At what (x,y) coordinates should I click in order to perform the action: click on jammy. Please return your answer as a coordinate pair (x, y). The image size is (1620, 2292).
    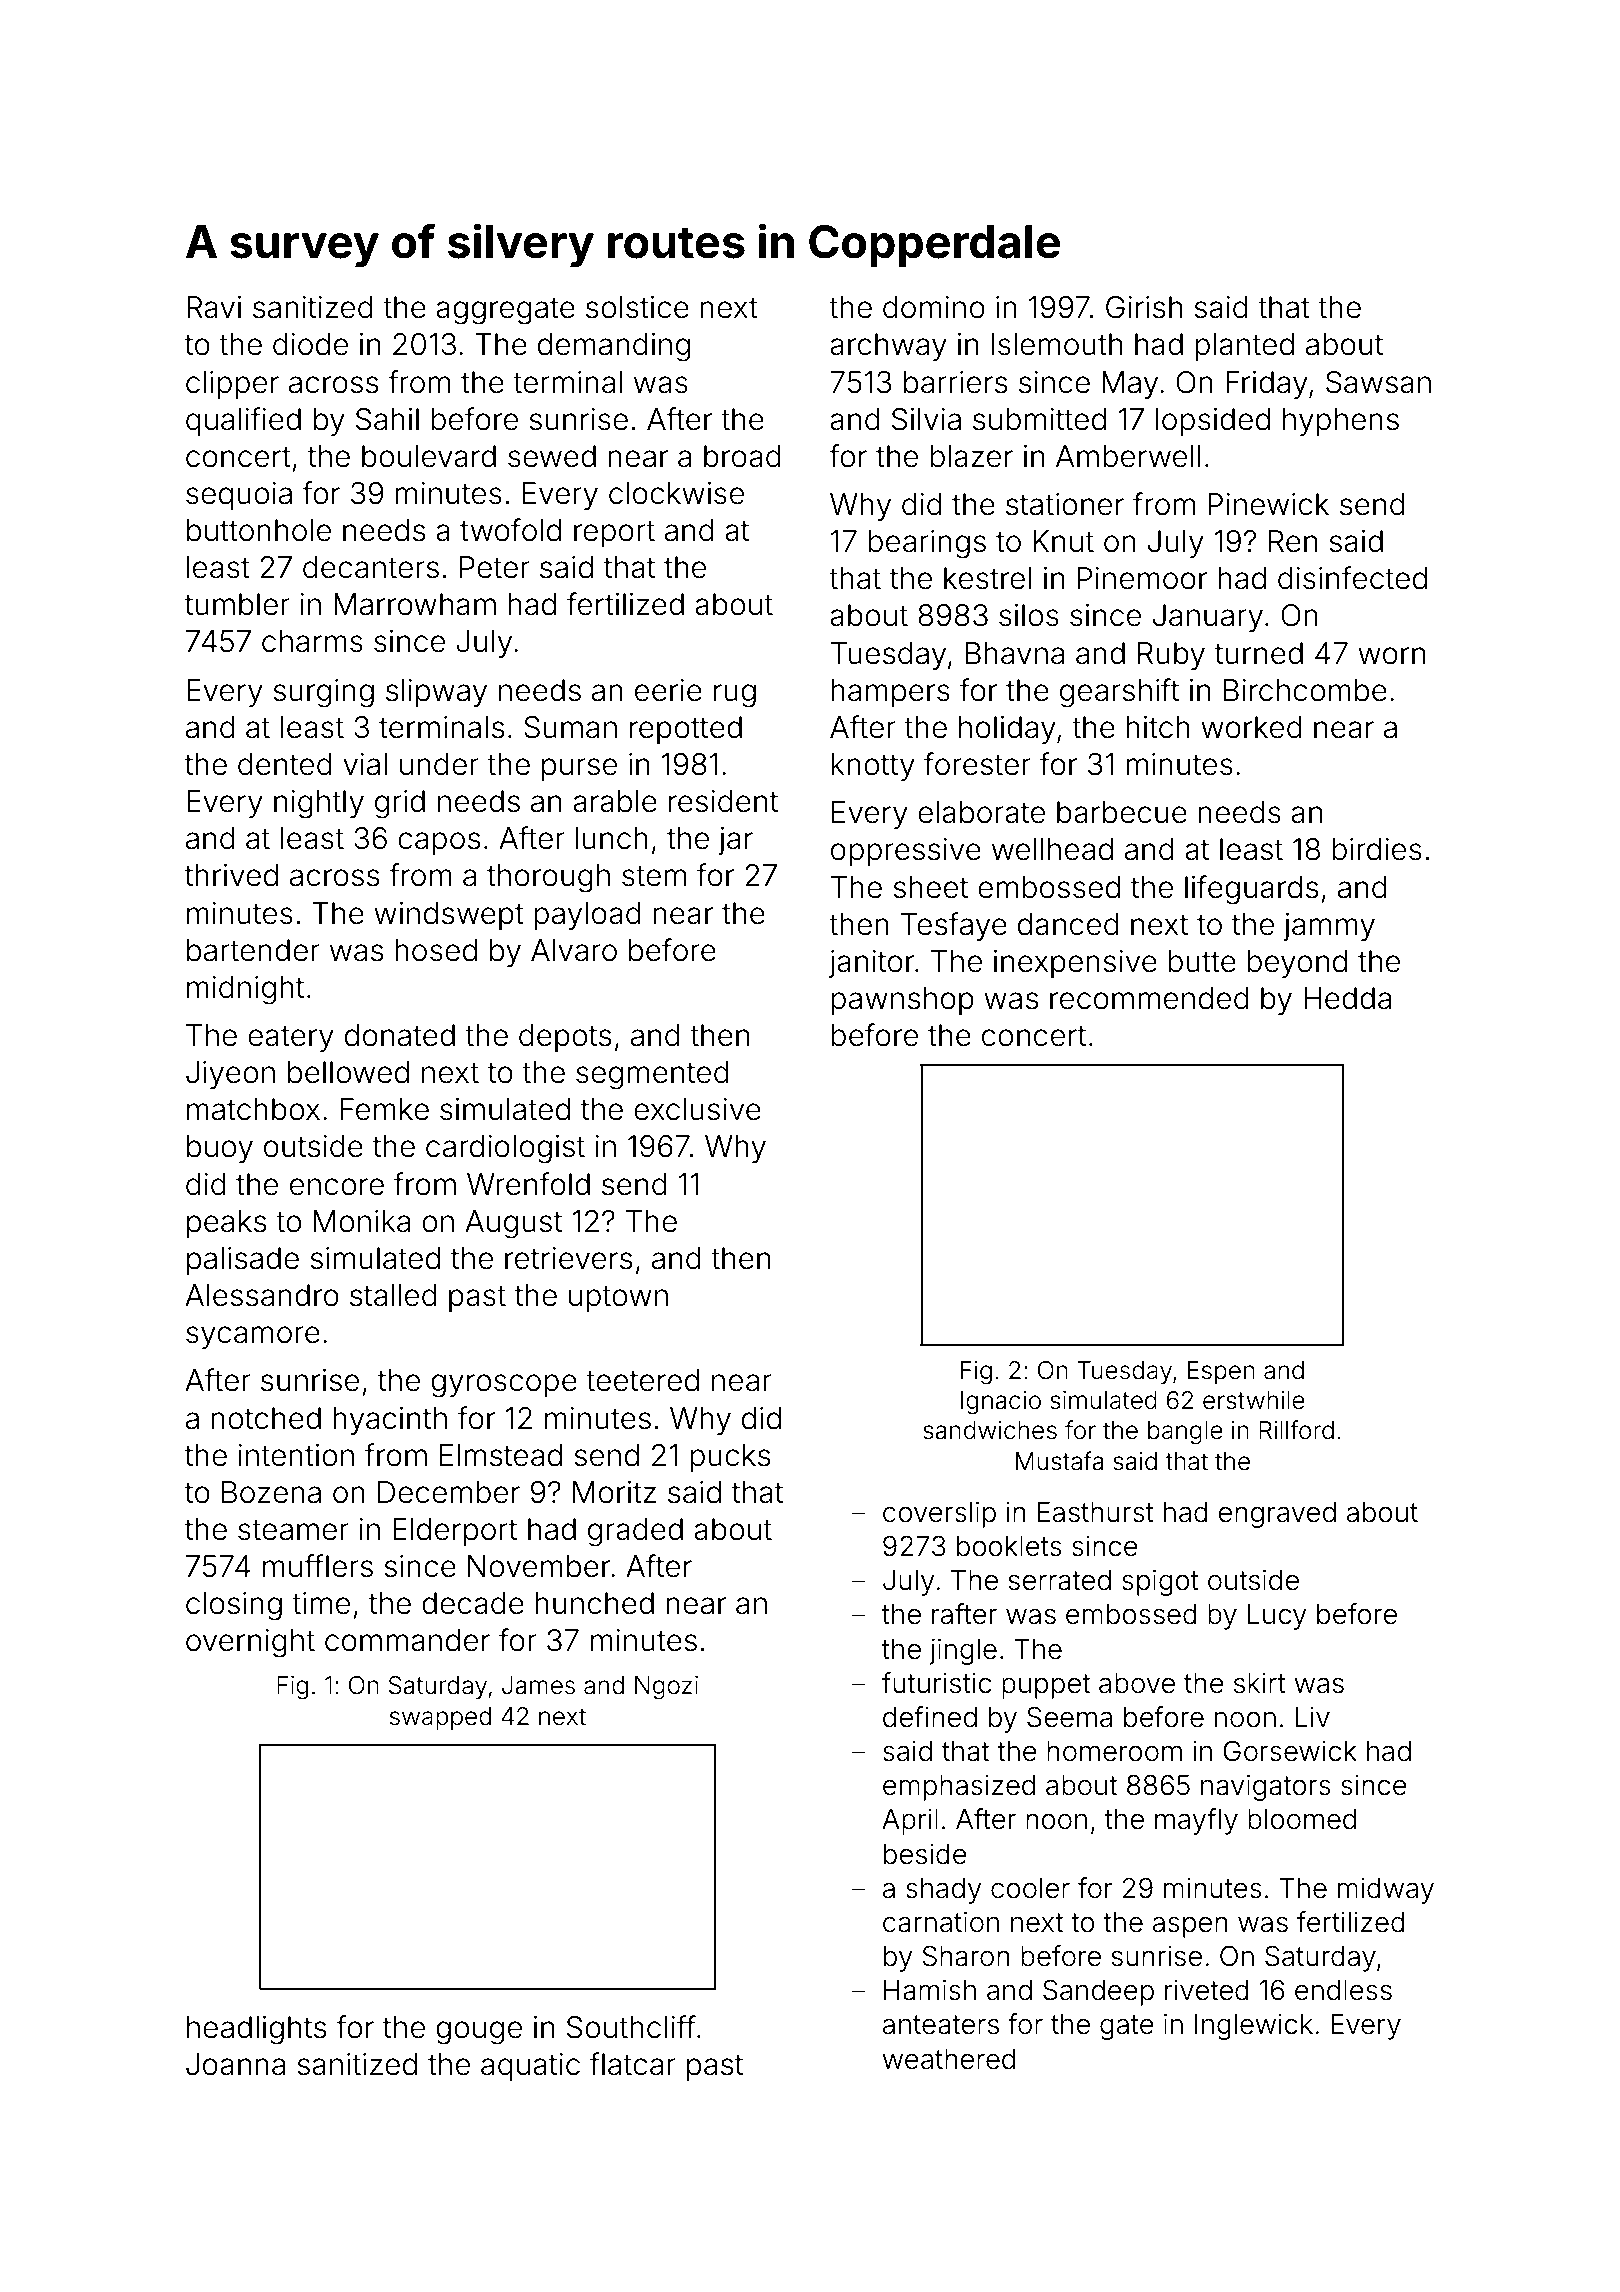
    Looking at the image, I should click on (1329, 927).
